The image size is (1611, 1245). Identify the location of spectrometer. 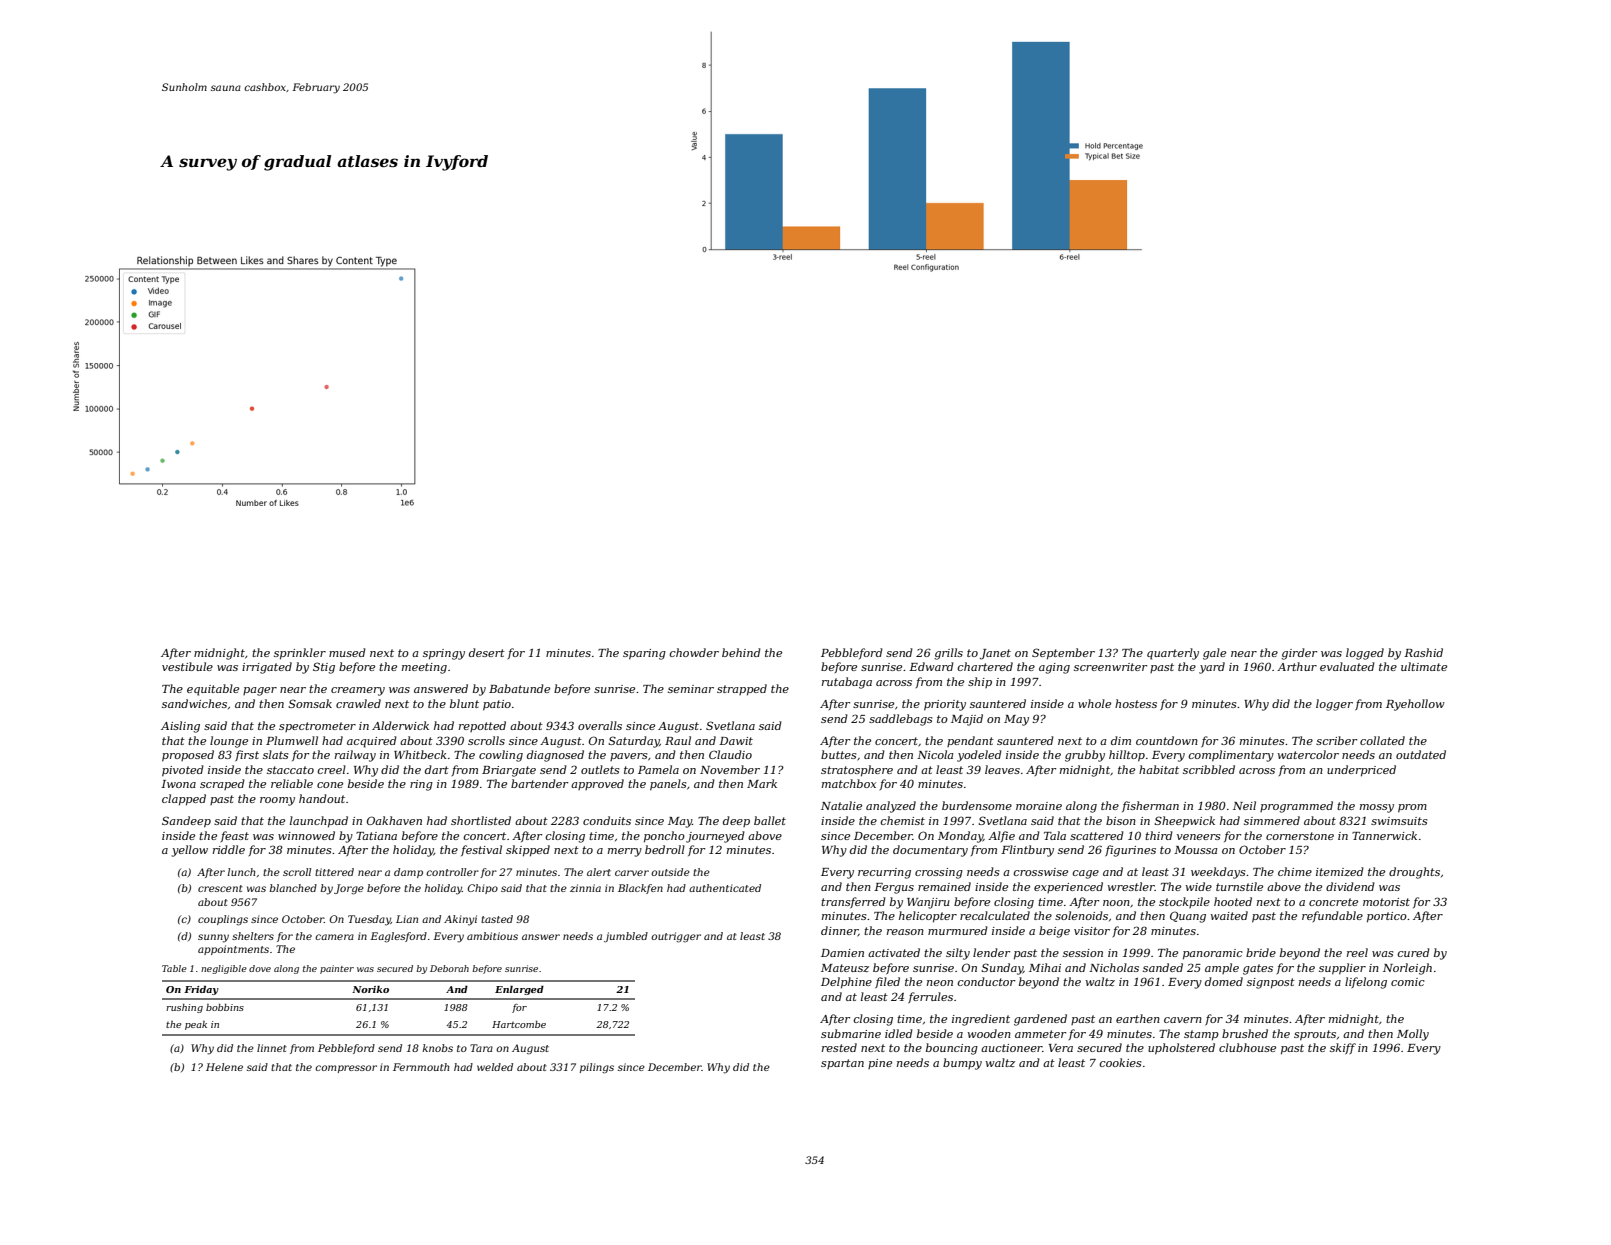
(317, 727).
